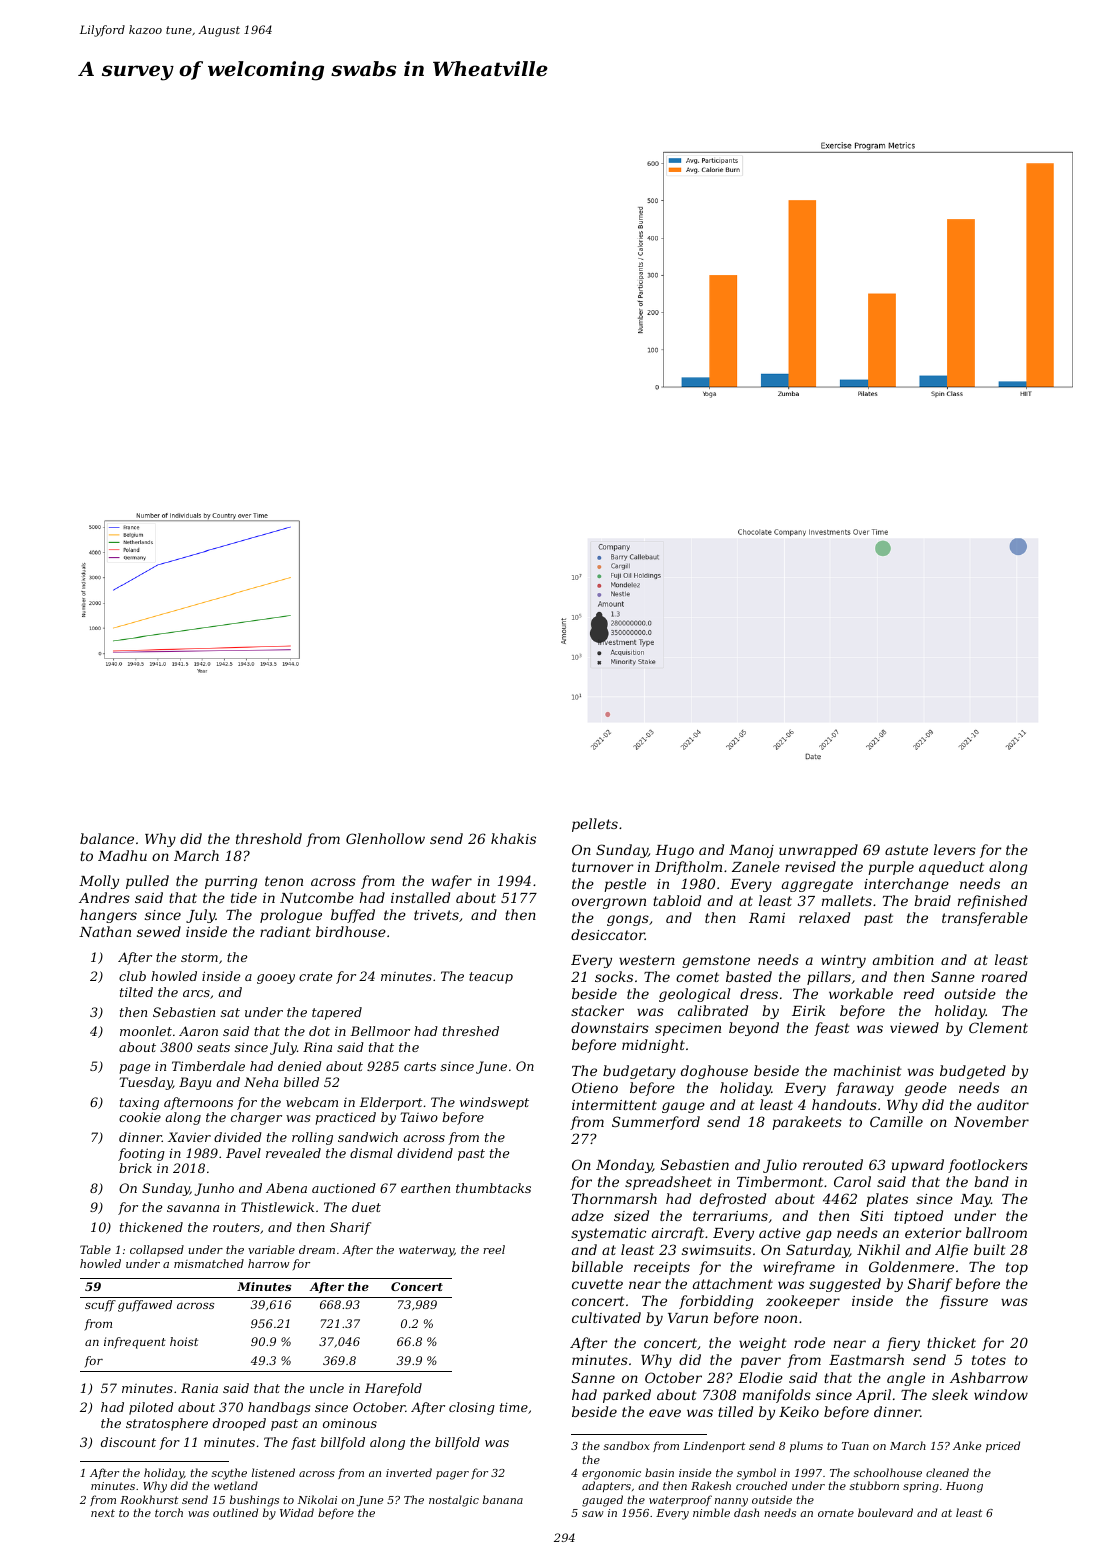 The image size is (1108, 1567). What do you see at coordinates (95, 1249) in the image?
I see `Table` at bounding box center [95, 1249].
